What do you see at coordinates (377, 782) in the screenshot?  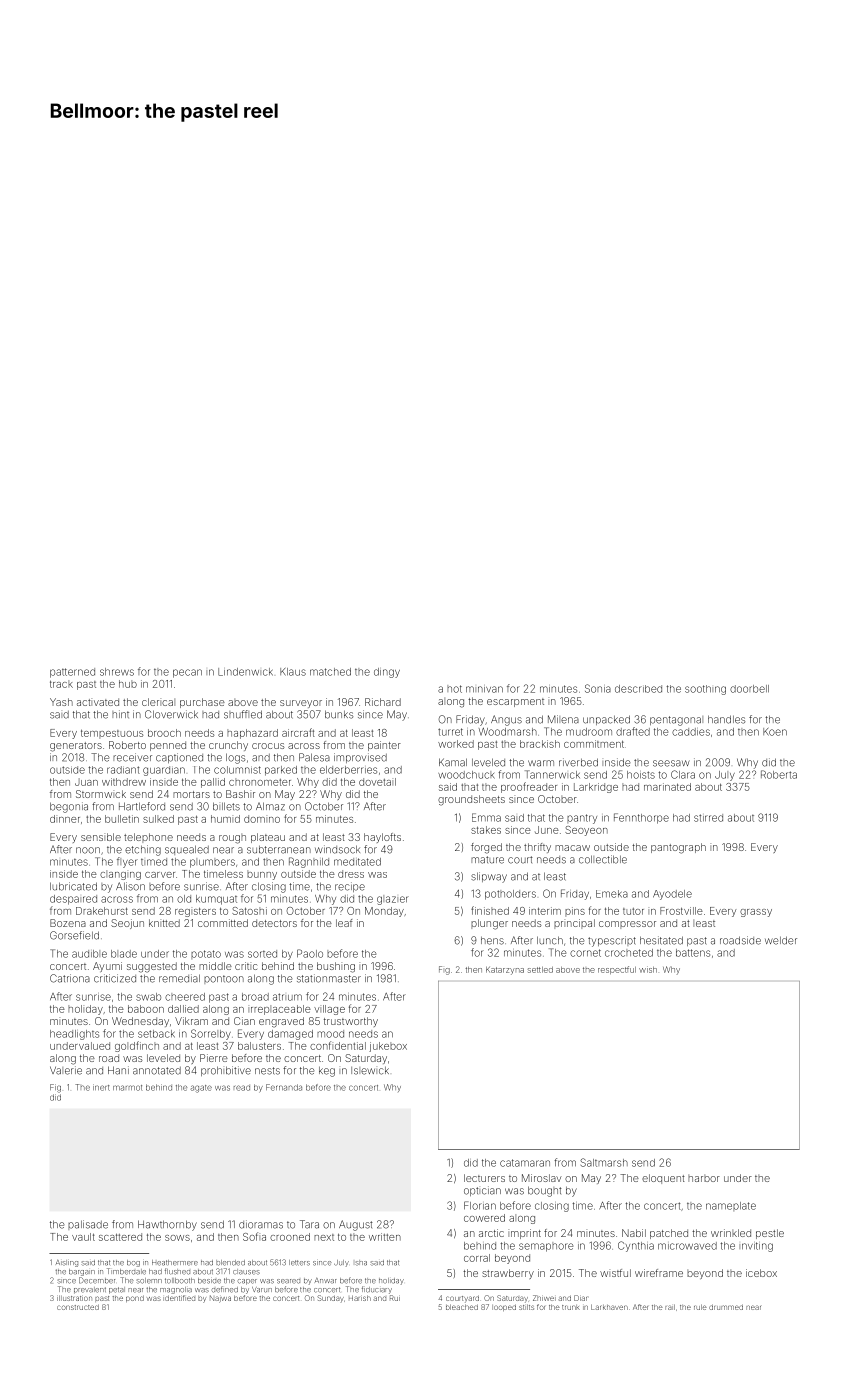 I see `dovetail` at bounding box center [377, 782].
